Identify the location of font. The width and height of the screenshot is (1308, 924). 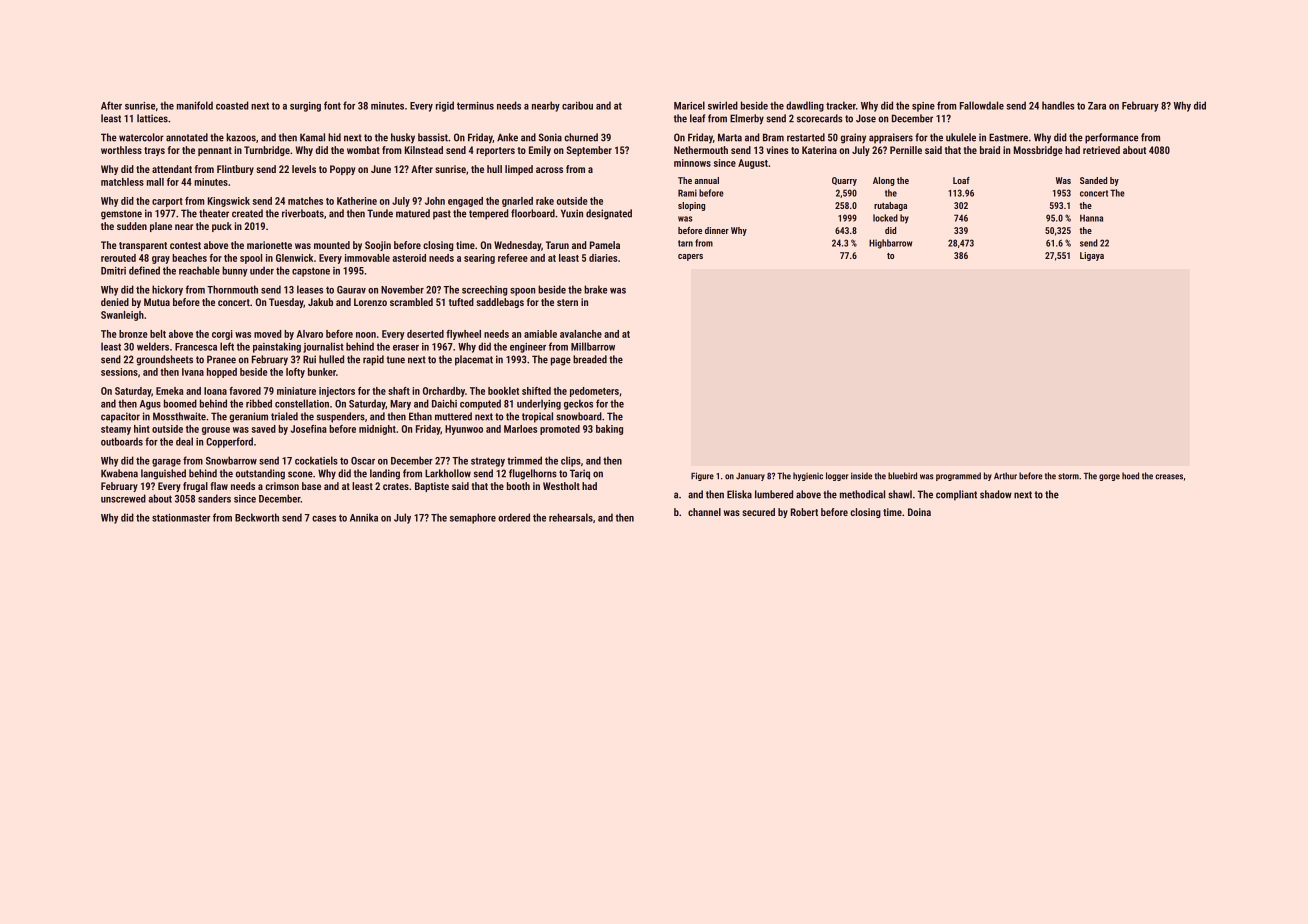
(332, 105).
